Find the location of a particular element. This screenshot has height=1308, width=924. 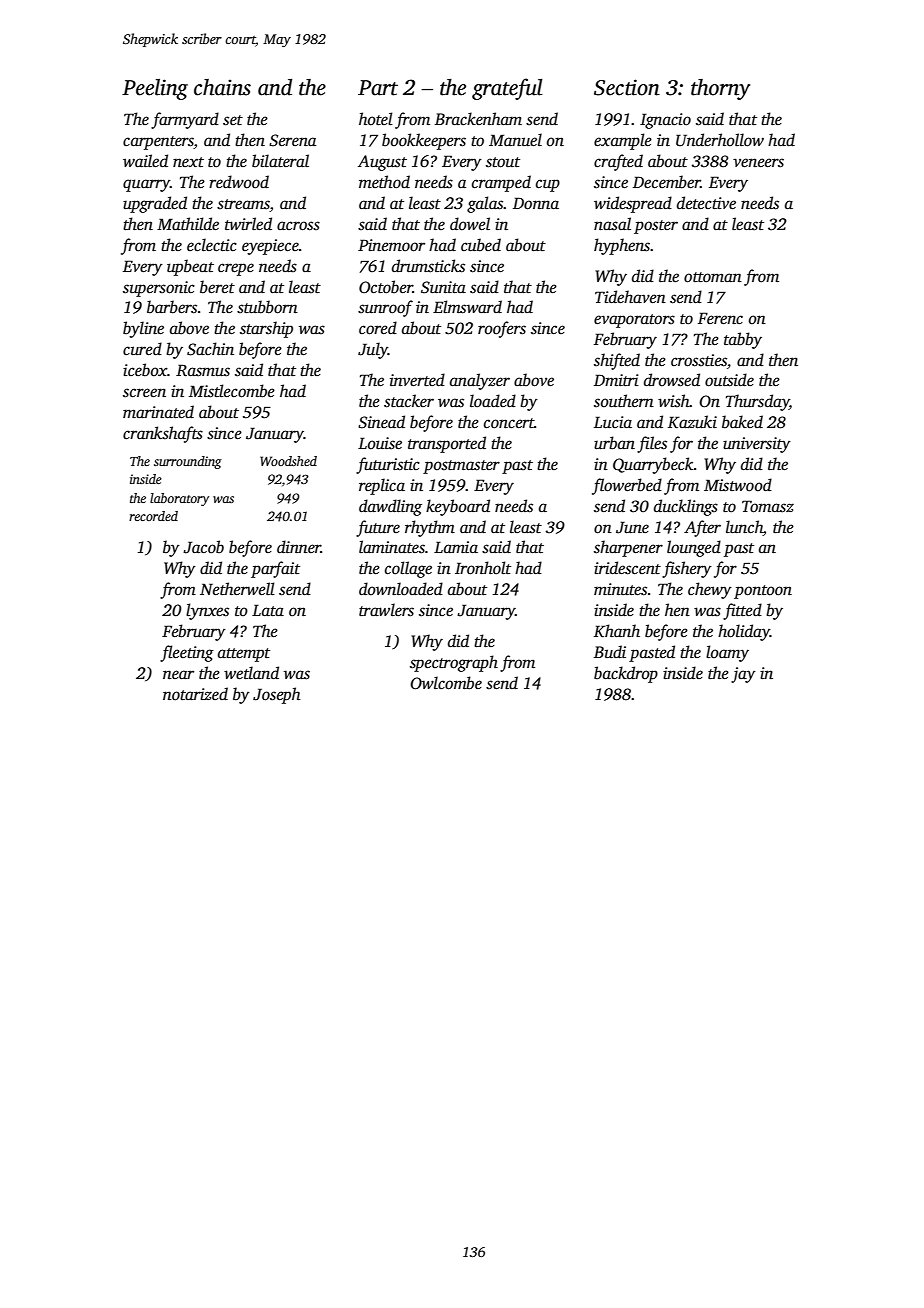

carpenters is located at coordinates (158, 143).
